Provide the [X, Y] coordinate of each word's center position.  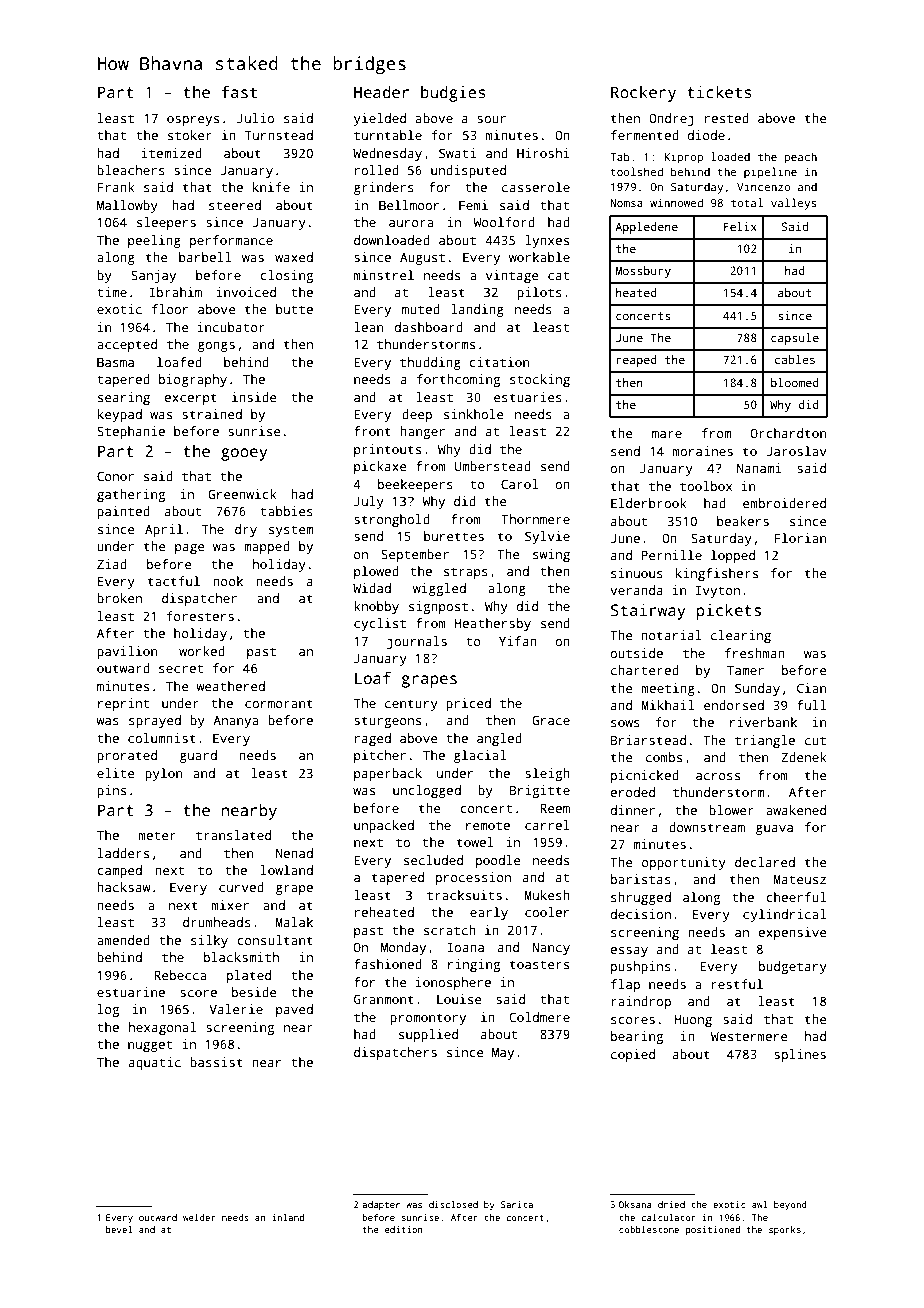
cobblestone [649, 1229]
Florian [800, 538]
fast [239, 92]
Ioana [465, 947]
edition [403, 1229]
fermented [645, 135]
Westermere [749, 1036]
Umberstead [493, 466]
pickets [729, 612]
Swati [457, 153]
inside [254, 397]
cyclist [380, 624]
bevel [119, 1229]
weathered [230, 686]
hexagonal [162, 1028]
